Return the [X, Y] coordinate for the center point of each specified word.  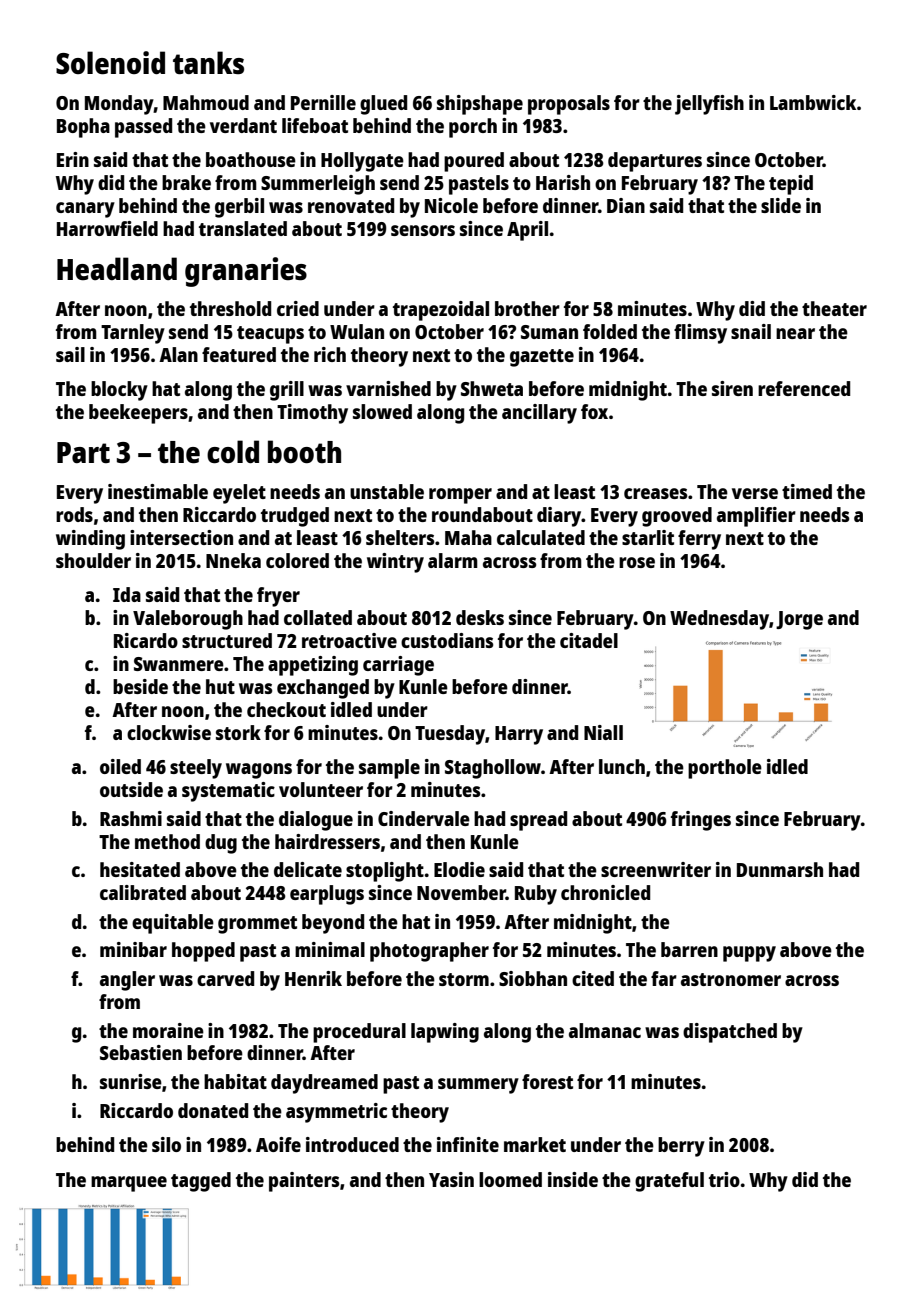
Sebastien [141, 1052]
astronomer [731, 979]
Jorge [799, 620]
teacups [270, 335]
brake [186, 182]
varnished [388, 388]
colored [297, 560]
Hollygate [362, 162]
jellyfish [709, 105]
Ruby [536, 895]
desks [480, 617]
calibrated [143, 892]
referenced [804, 388]
